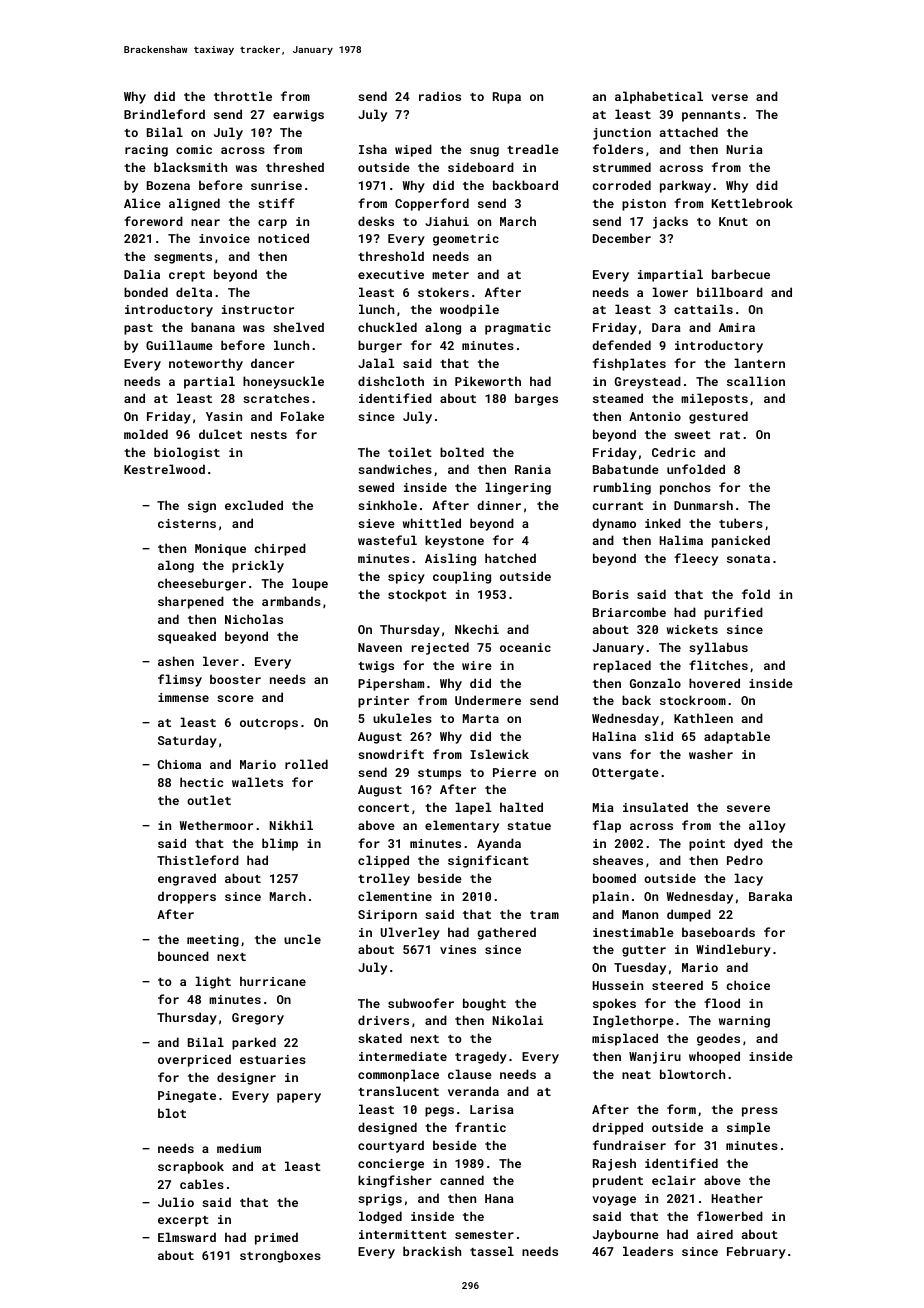 The height and width of the screenshot is (1308, 924). What do you see at coordinates (729, 97) in the screenshot?
I see `verse` at bounding box center [729, 97].
